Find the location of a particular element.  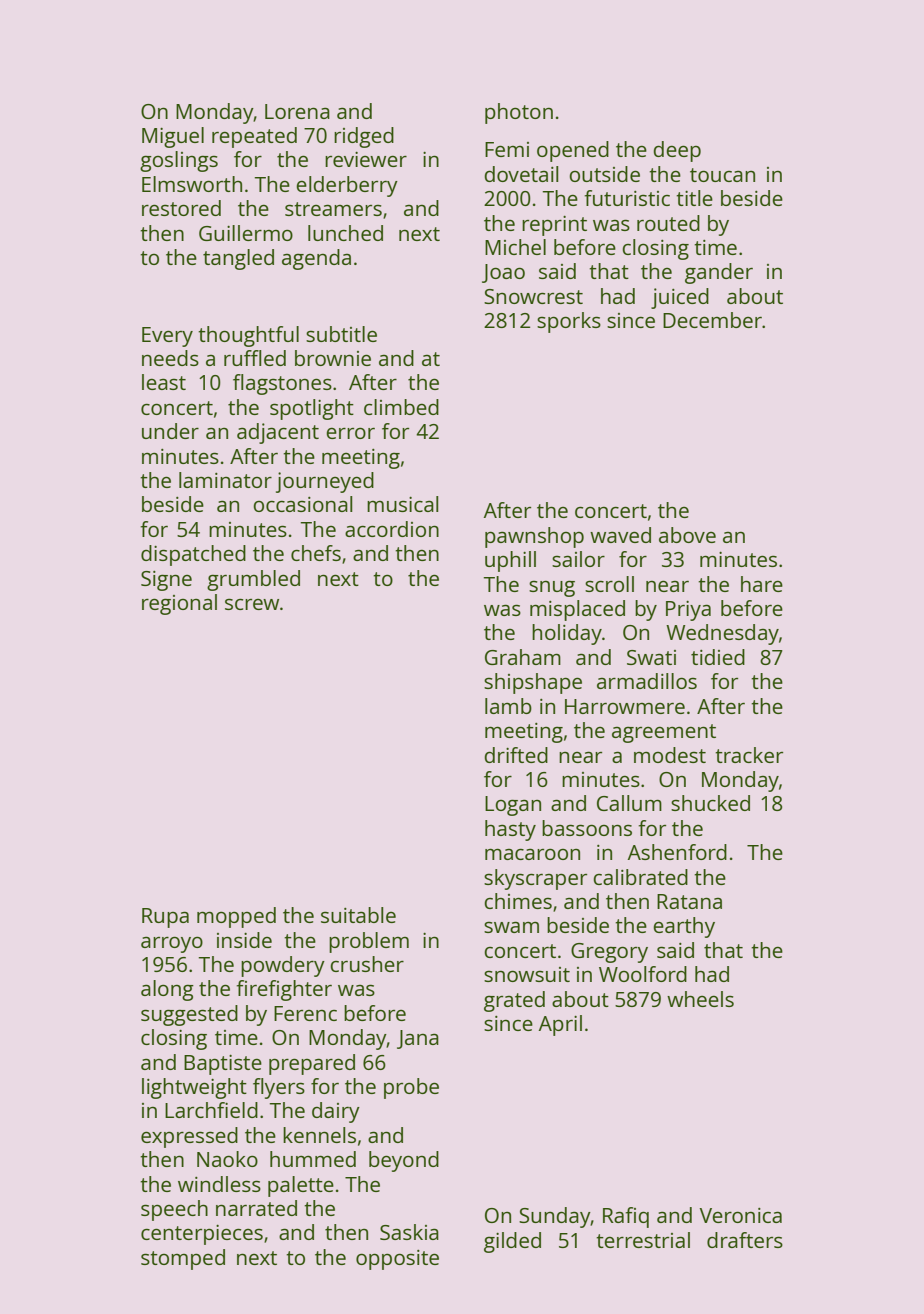

restored is located at coordinates (181, 208).
